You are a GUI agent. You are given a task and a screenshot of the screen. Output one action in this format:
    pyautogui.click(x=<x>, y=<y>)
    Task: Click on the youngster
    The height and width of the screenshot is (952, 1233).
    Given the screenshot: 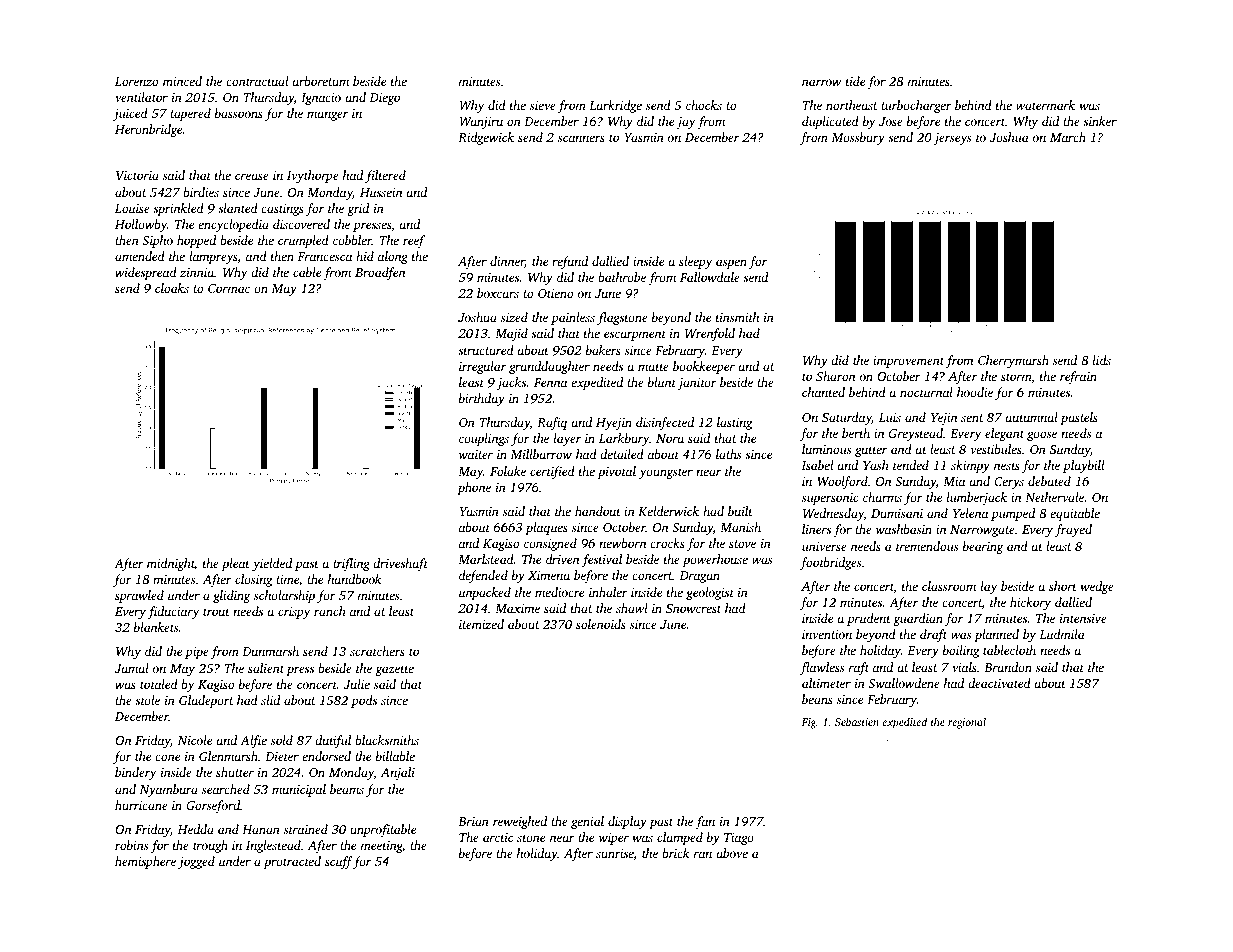 What is the action you would take?
    pyautogui.click(x=666, y=473)
